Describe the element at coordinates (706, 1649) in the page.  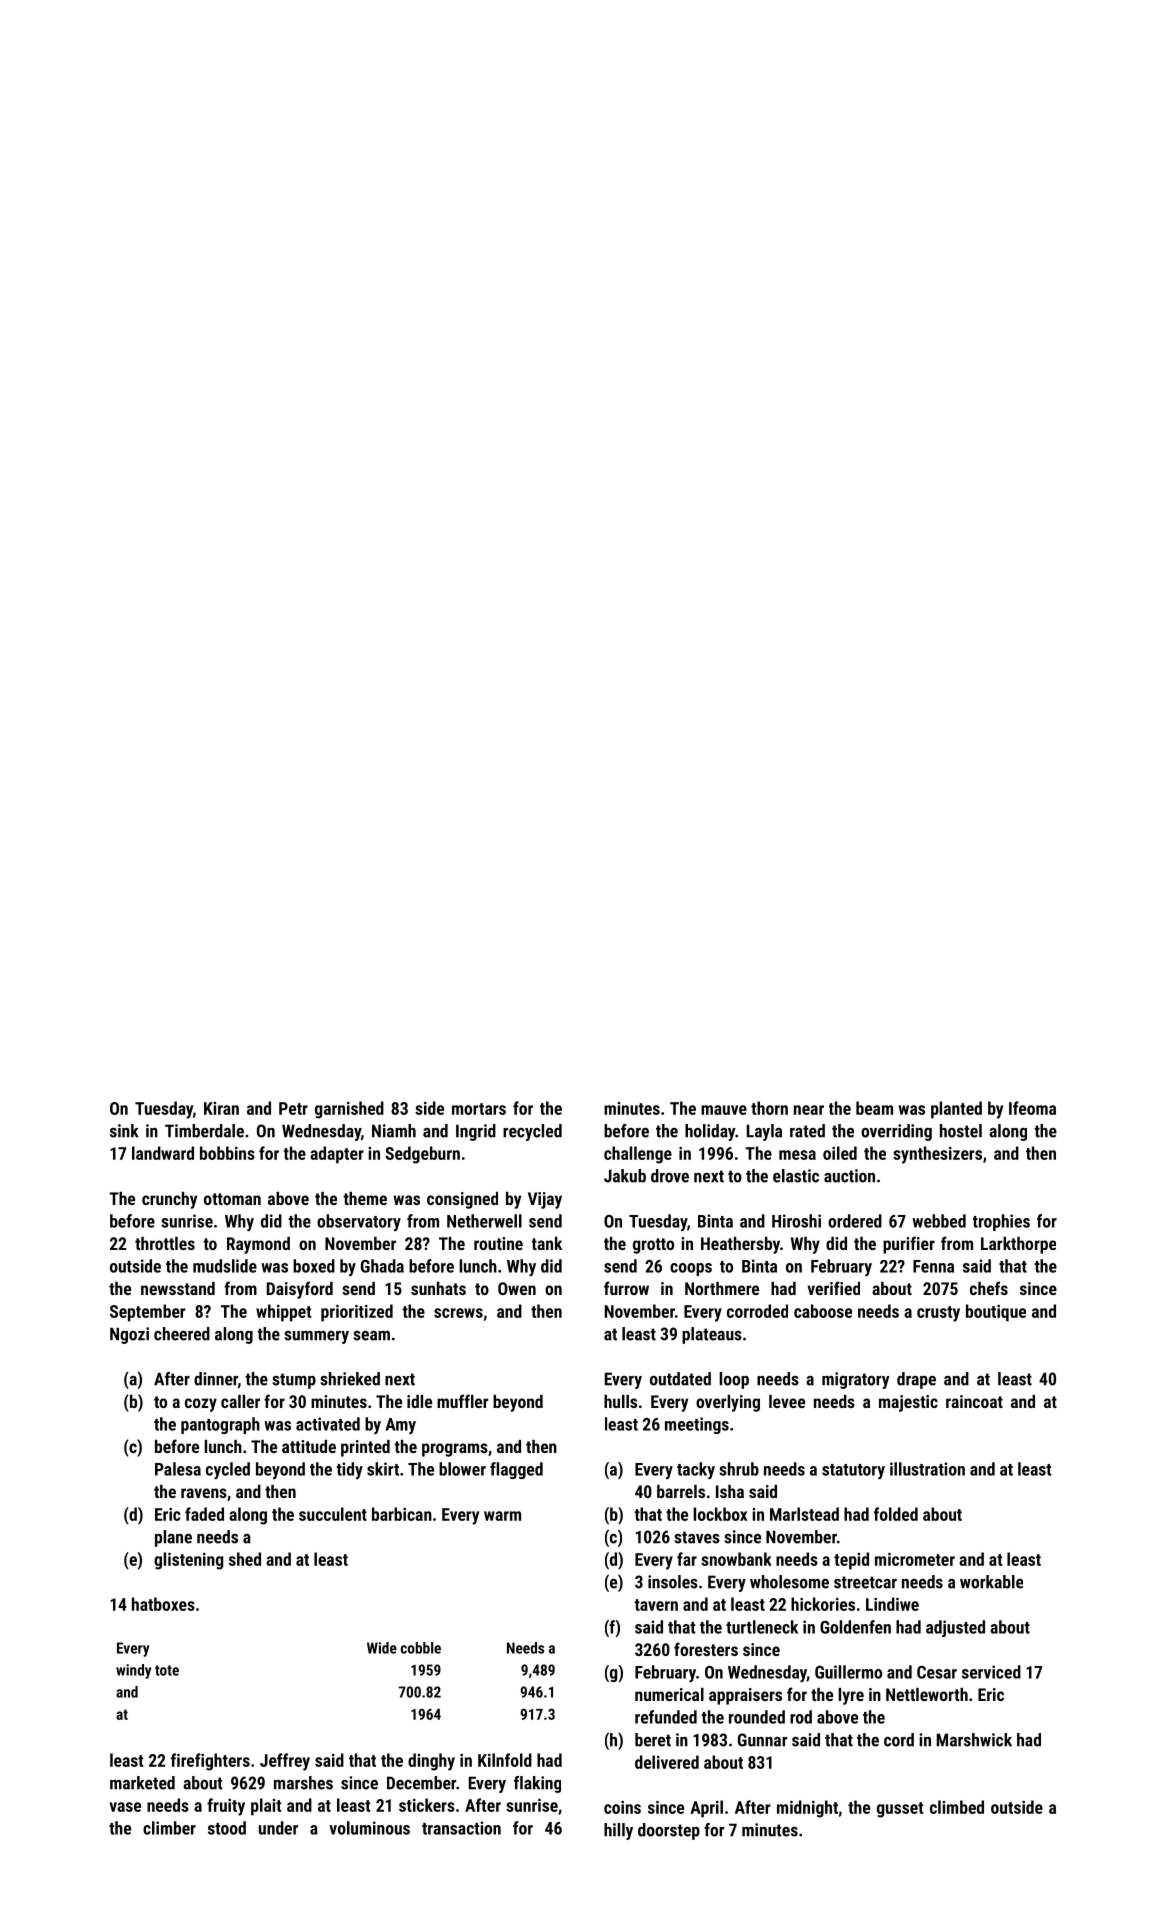
I see `foresters` at that location.
